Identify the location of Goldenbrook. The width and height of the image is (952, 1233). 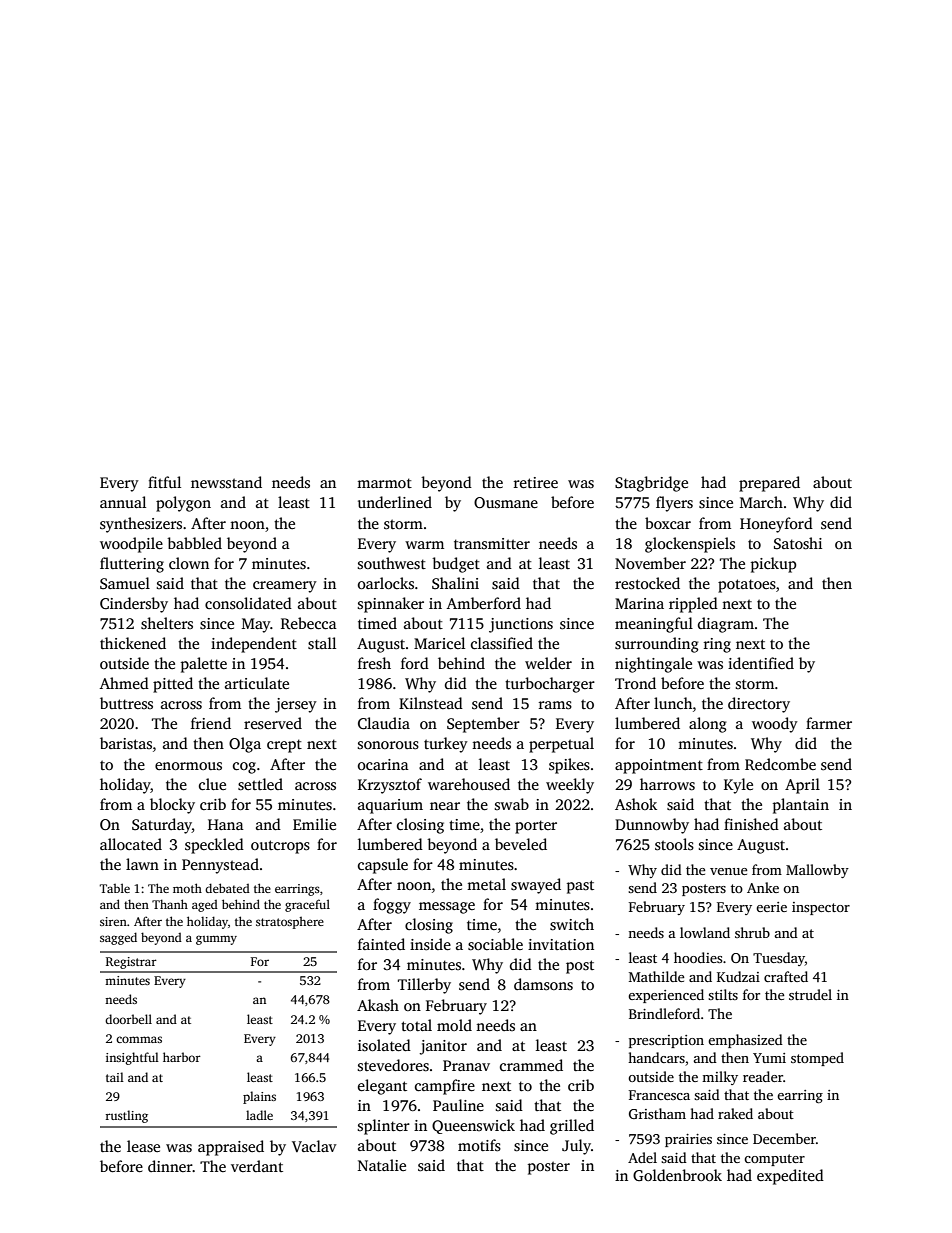
(677, 1175).
